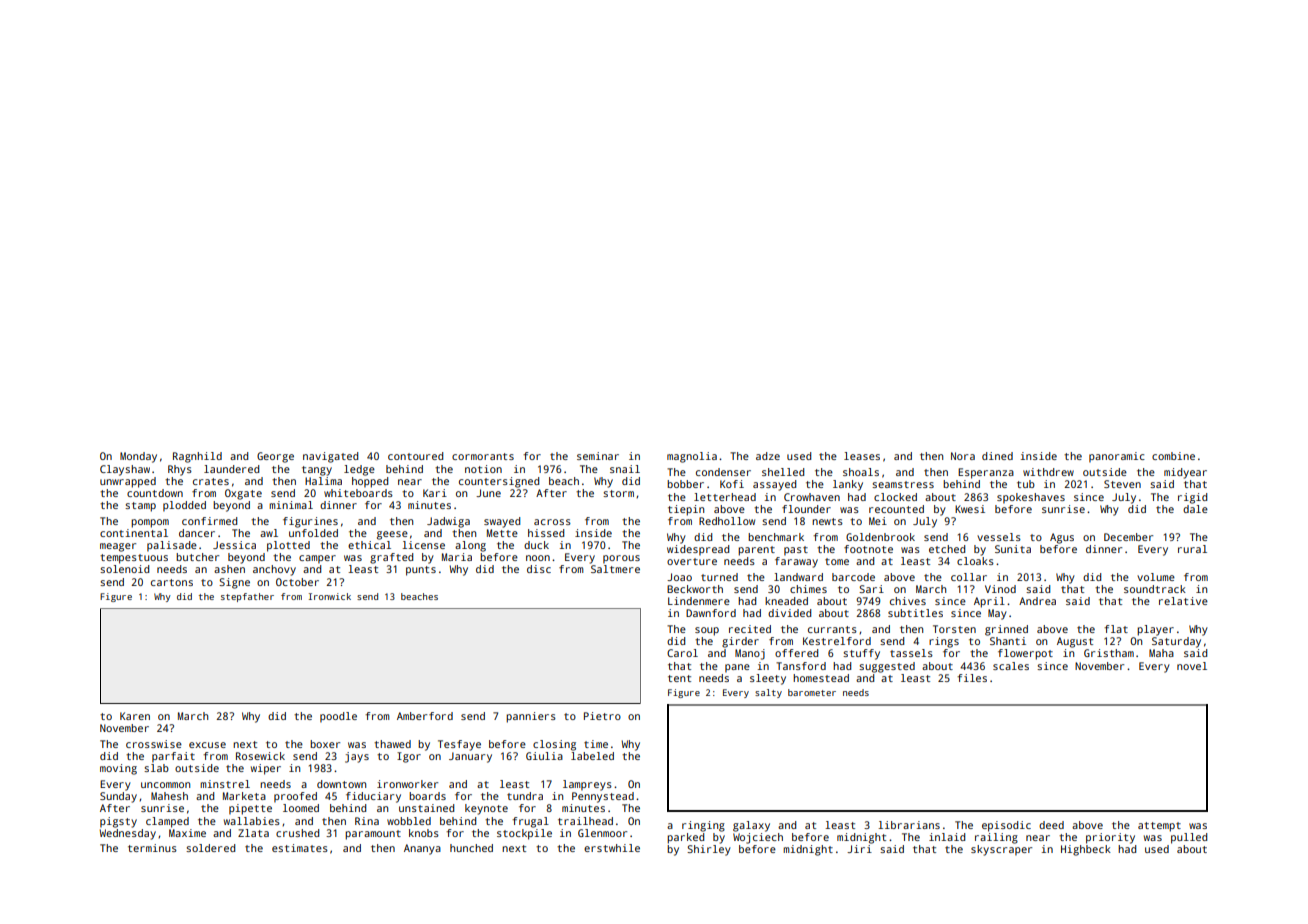  What do you see at coordinates (598, 456) in the image?
I see `seminar` at bounding box center [598, 456].
